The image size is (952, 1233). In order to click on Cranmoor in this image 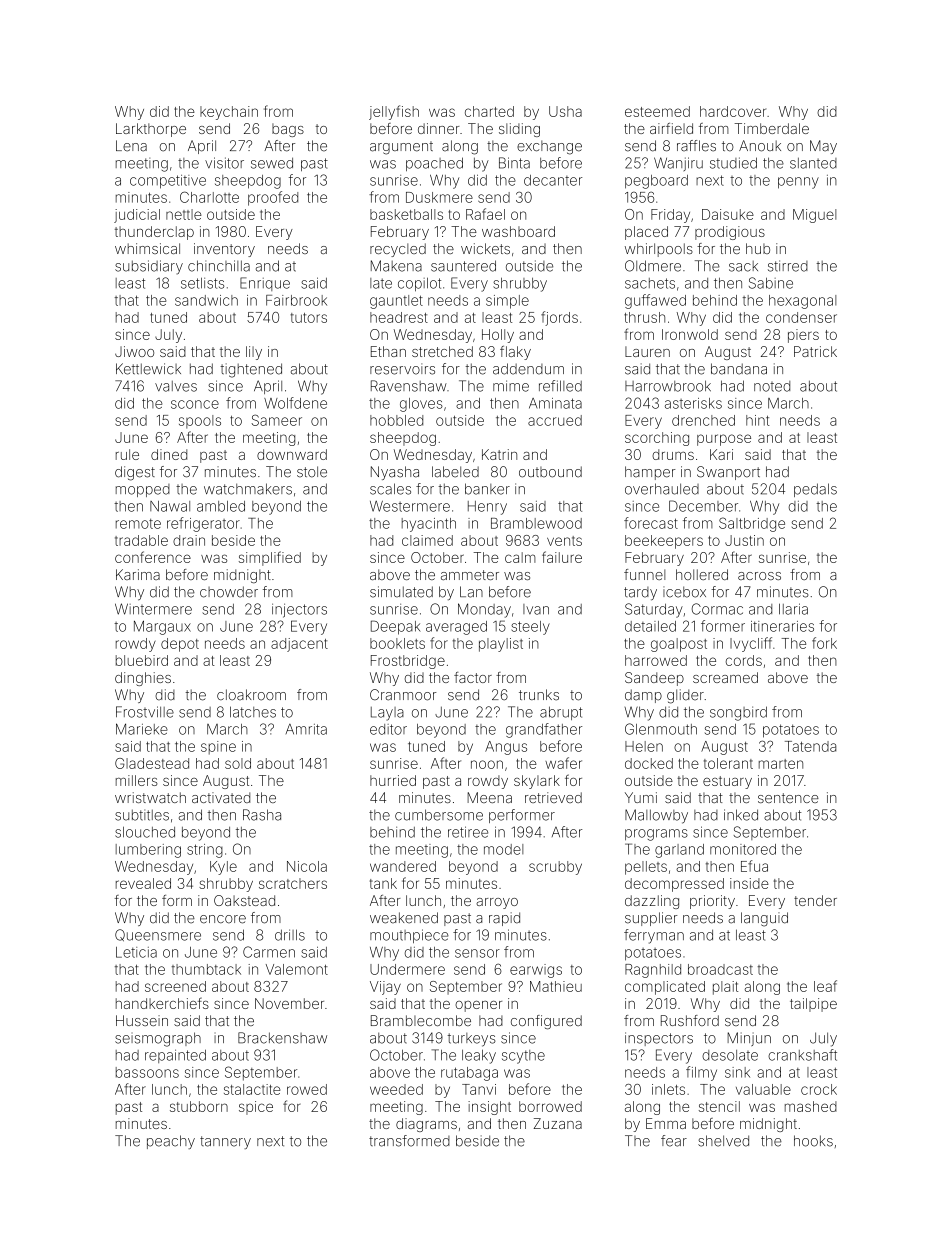, I will do `click(403, 695)`.
